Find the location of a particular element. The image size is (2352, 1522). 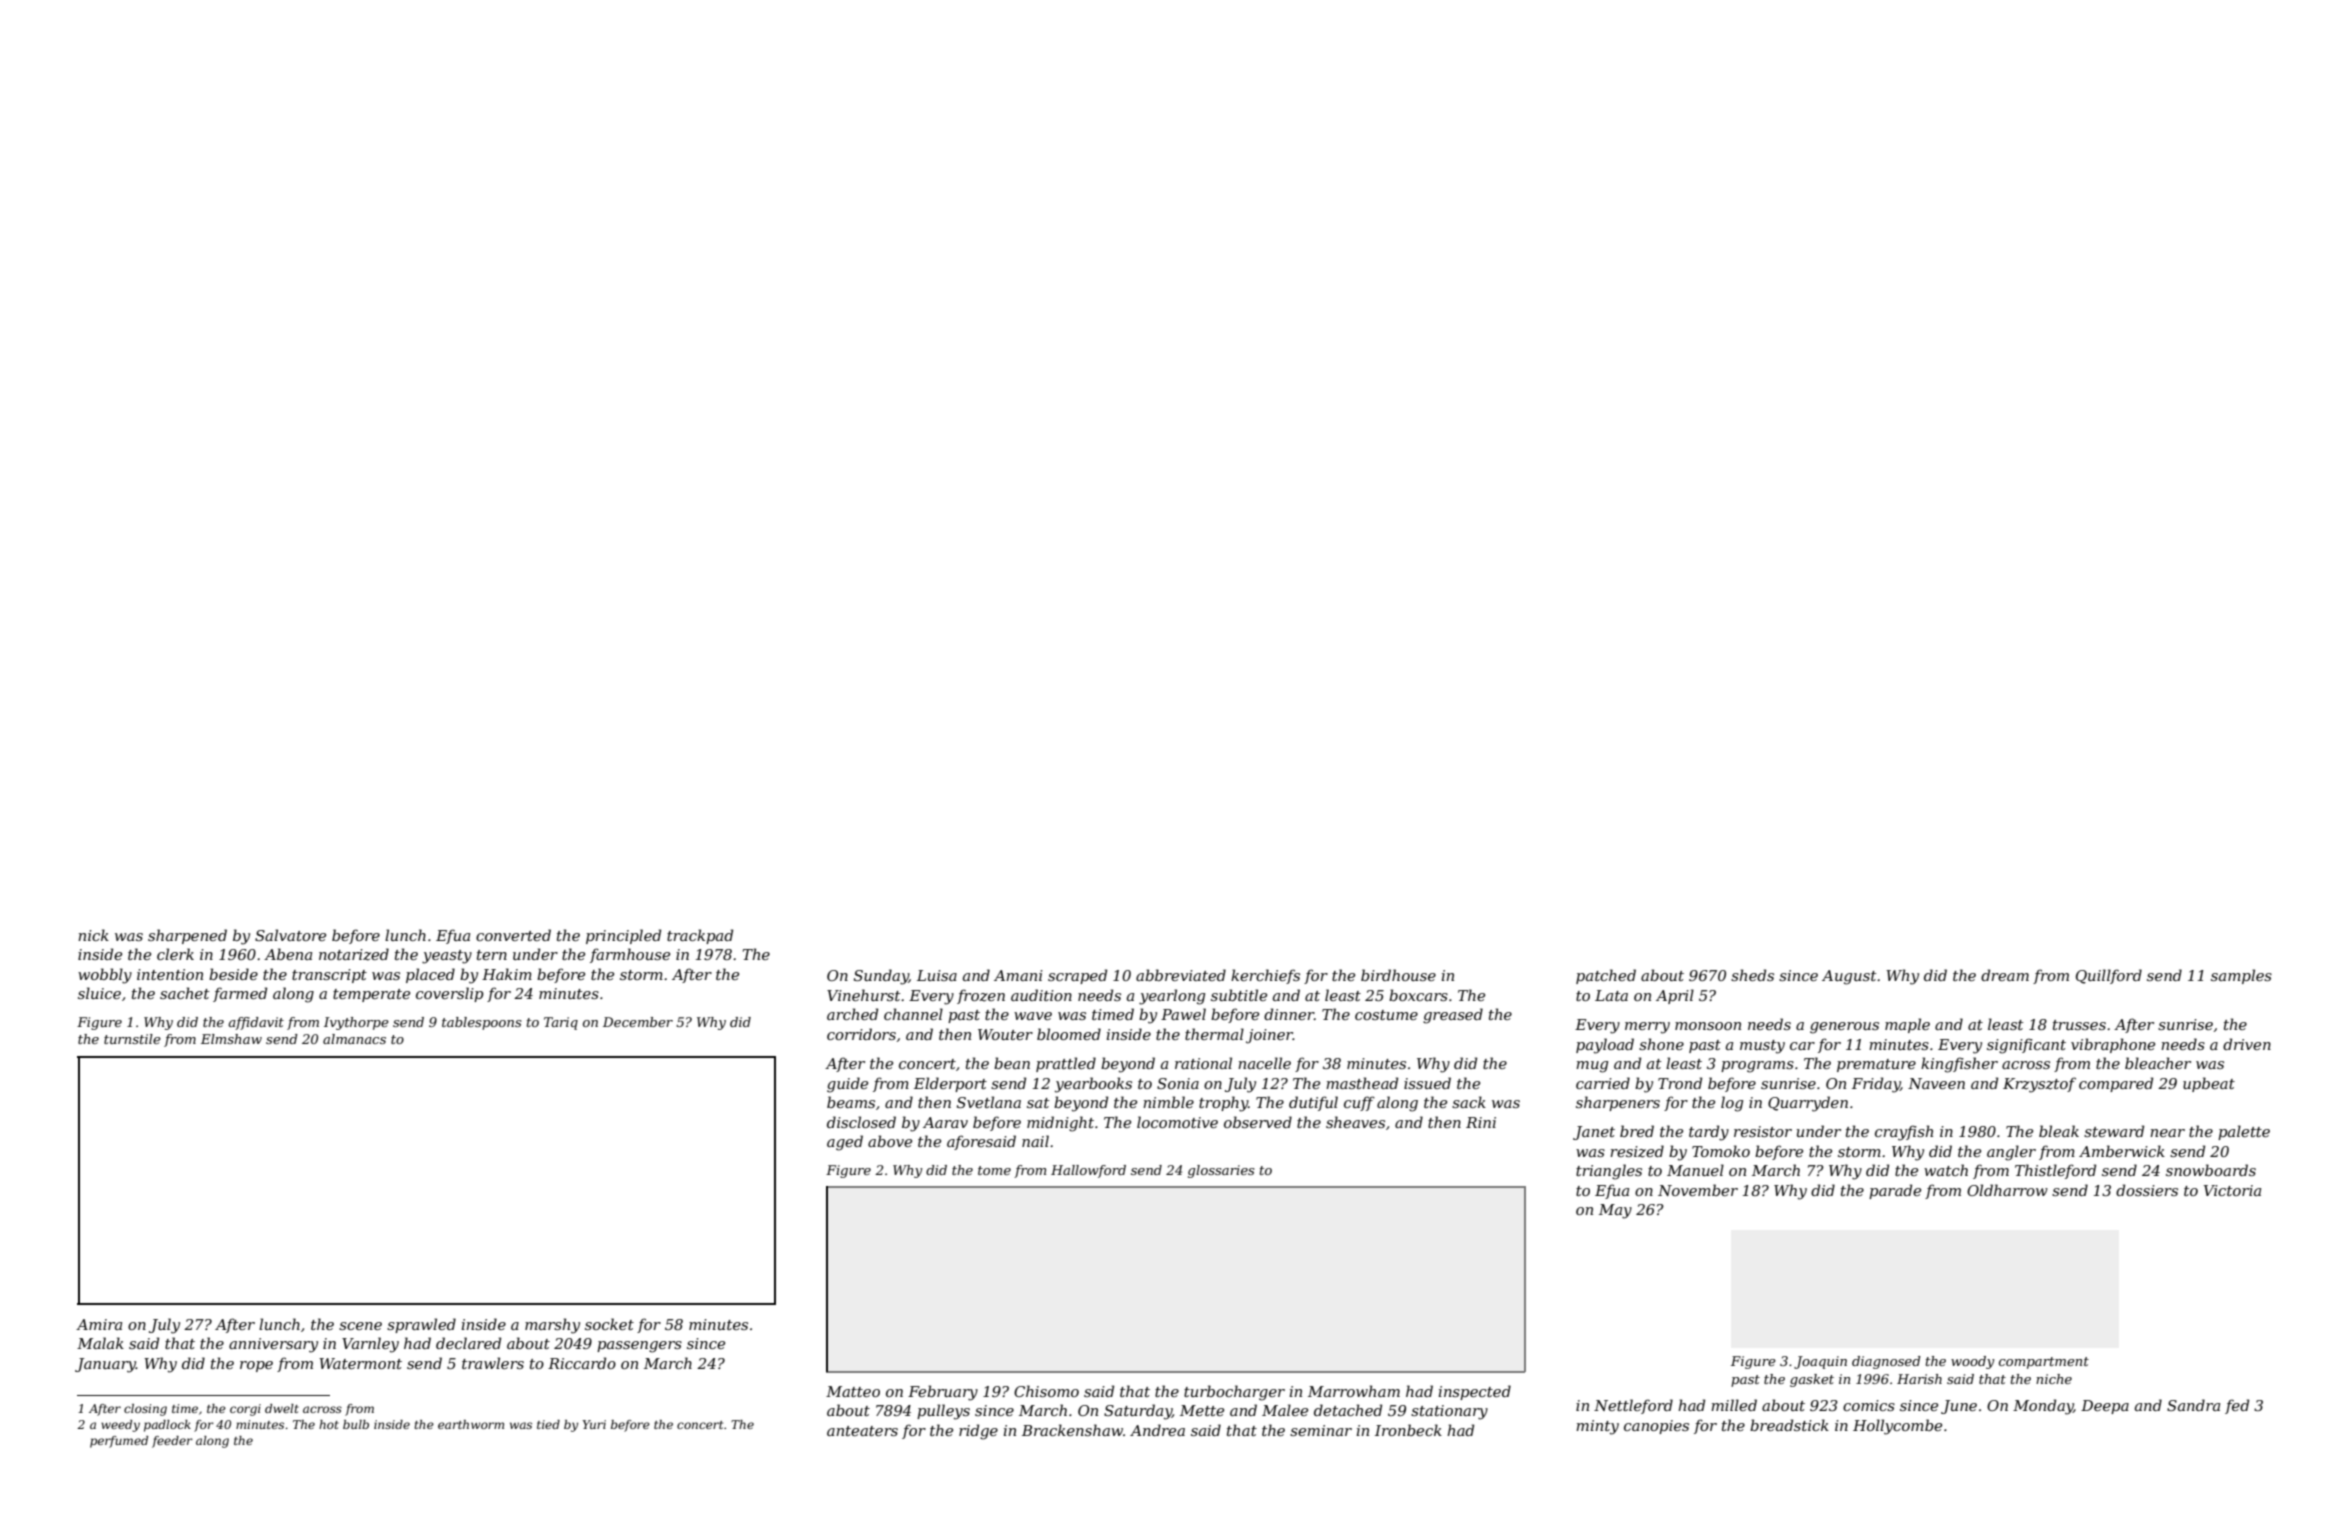

May is located at coordinates (1615, 1211).
